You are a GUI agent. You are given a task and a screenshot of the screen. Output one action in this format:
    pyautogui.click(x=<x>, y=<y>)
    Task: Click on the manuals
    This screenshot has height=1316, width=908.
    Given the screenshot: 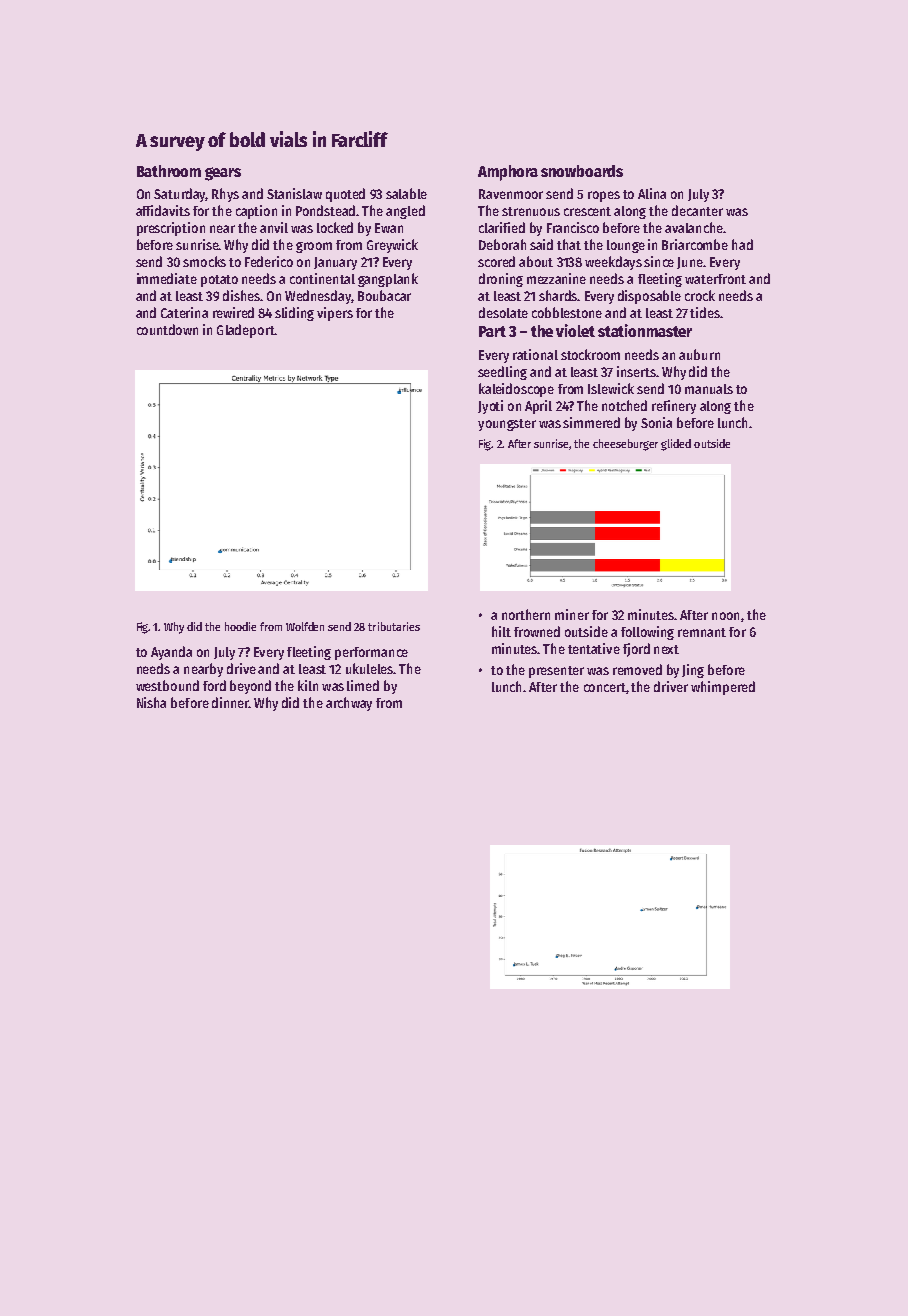 What is the action you would take?
    pyautogui.click(x=709, y=389)
